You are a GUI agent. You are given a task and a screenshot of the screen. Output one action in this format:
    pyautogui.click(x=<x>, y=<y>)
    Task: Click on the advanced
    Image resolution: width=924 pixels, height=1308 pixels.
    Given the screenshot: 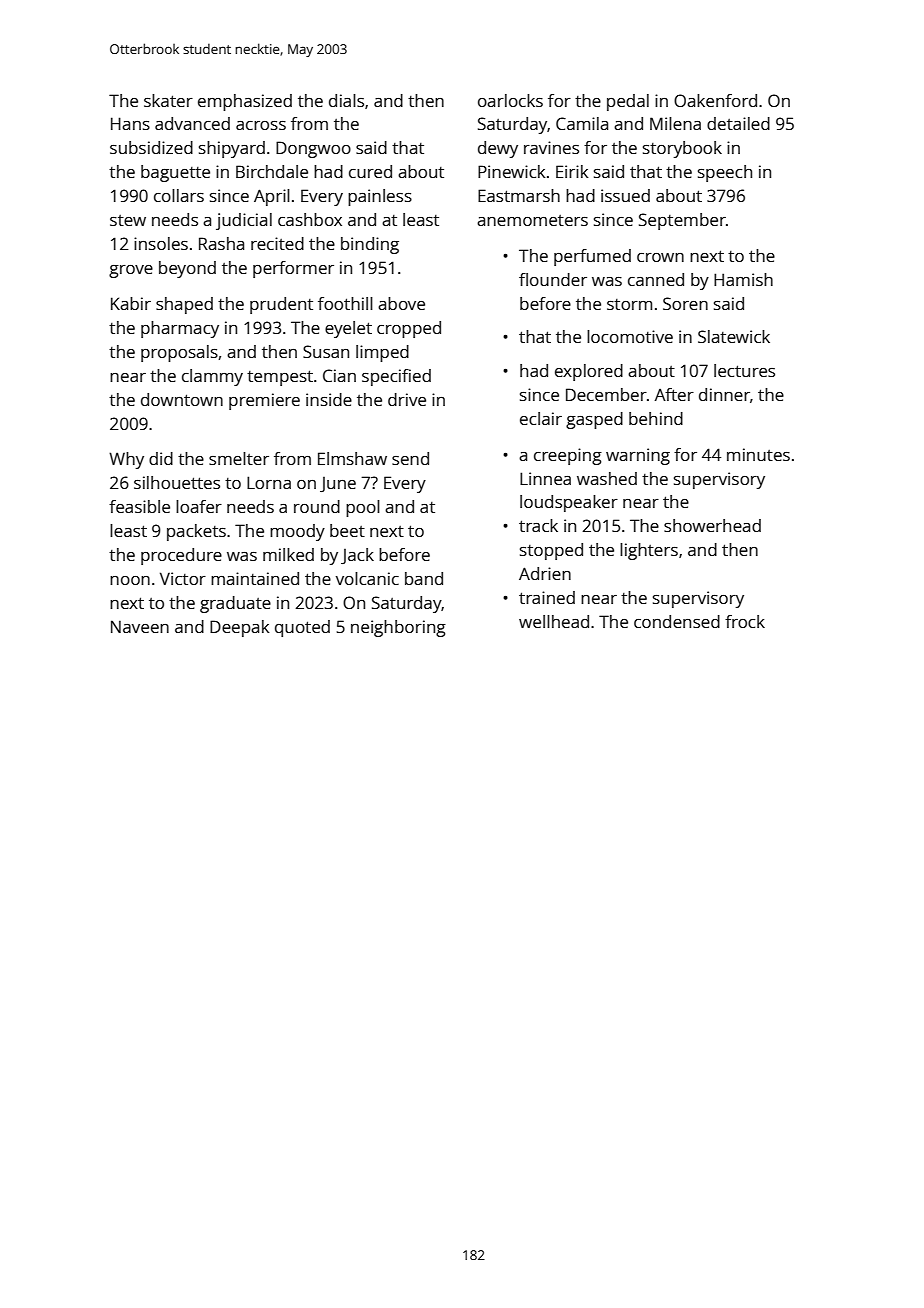 What is the action you would take?
    pyautogui.click(x=192, y=123)
